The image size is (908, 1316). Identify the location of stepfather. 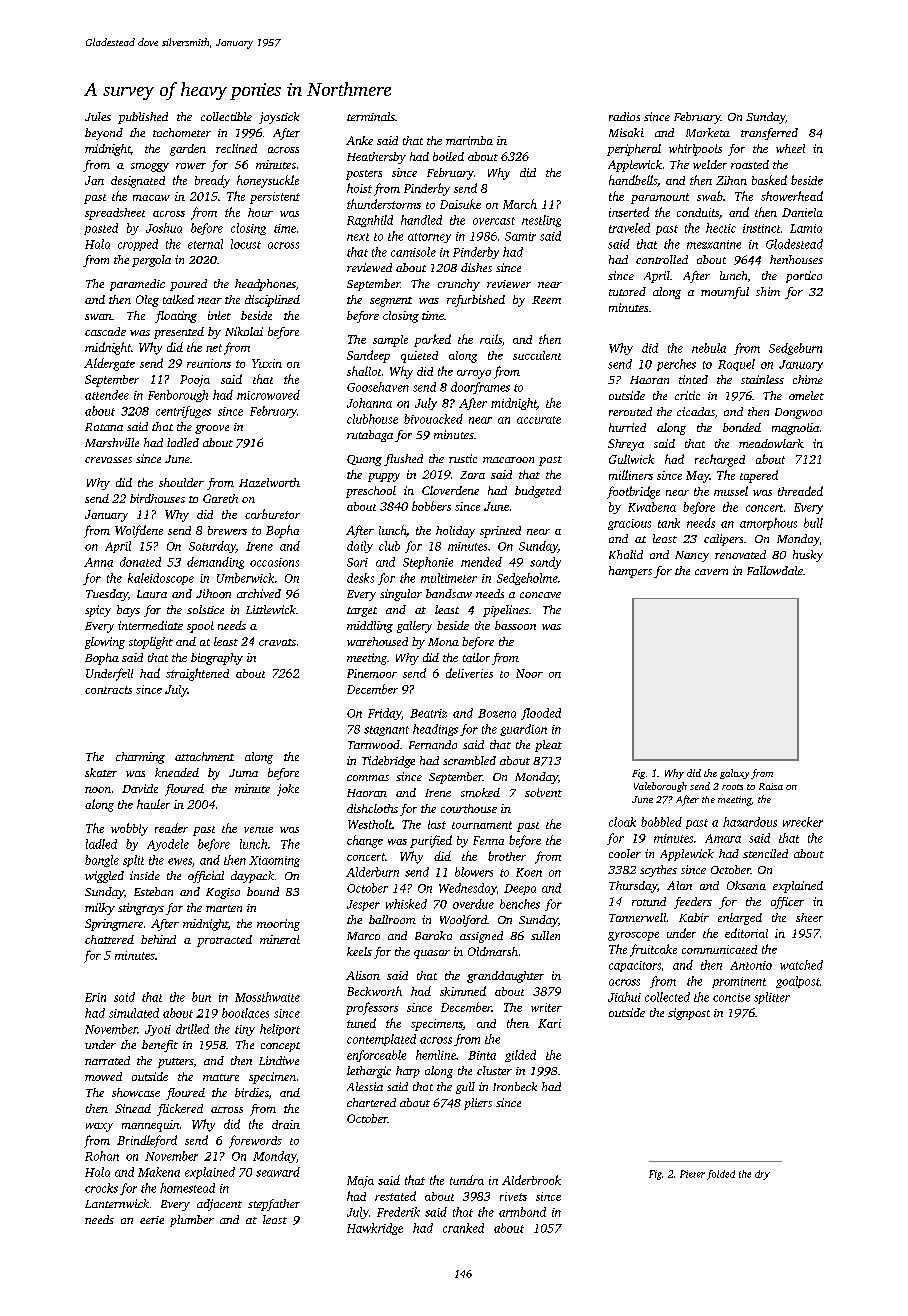
(274, 1205).
